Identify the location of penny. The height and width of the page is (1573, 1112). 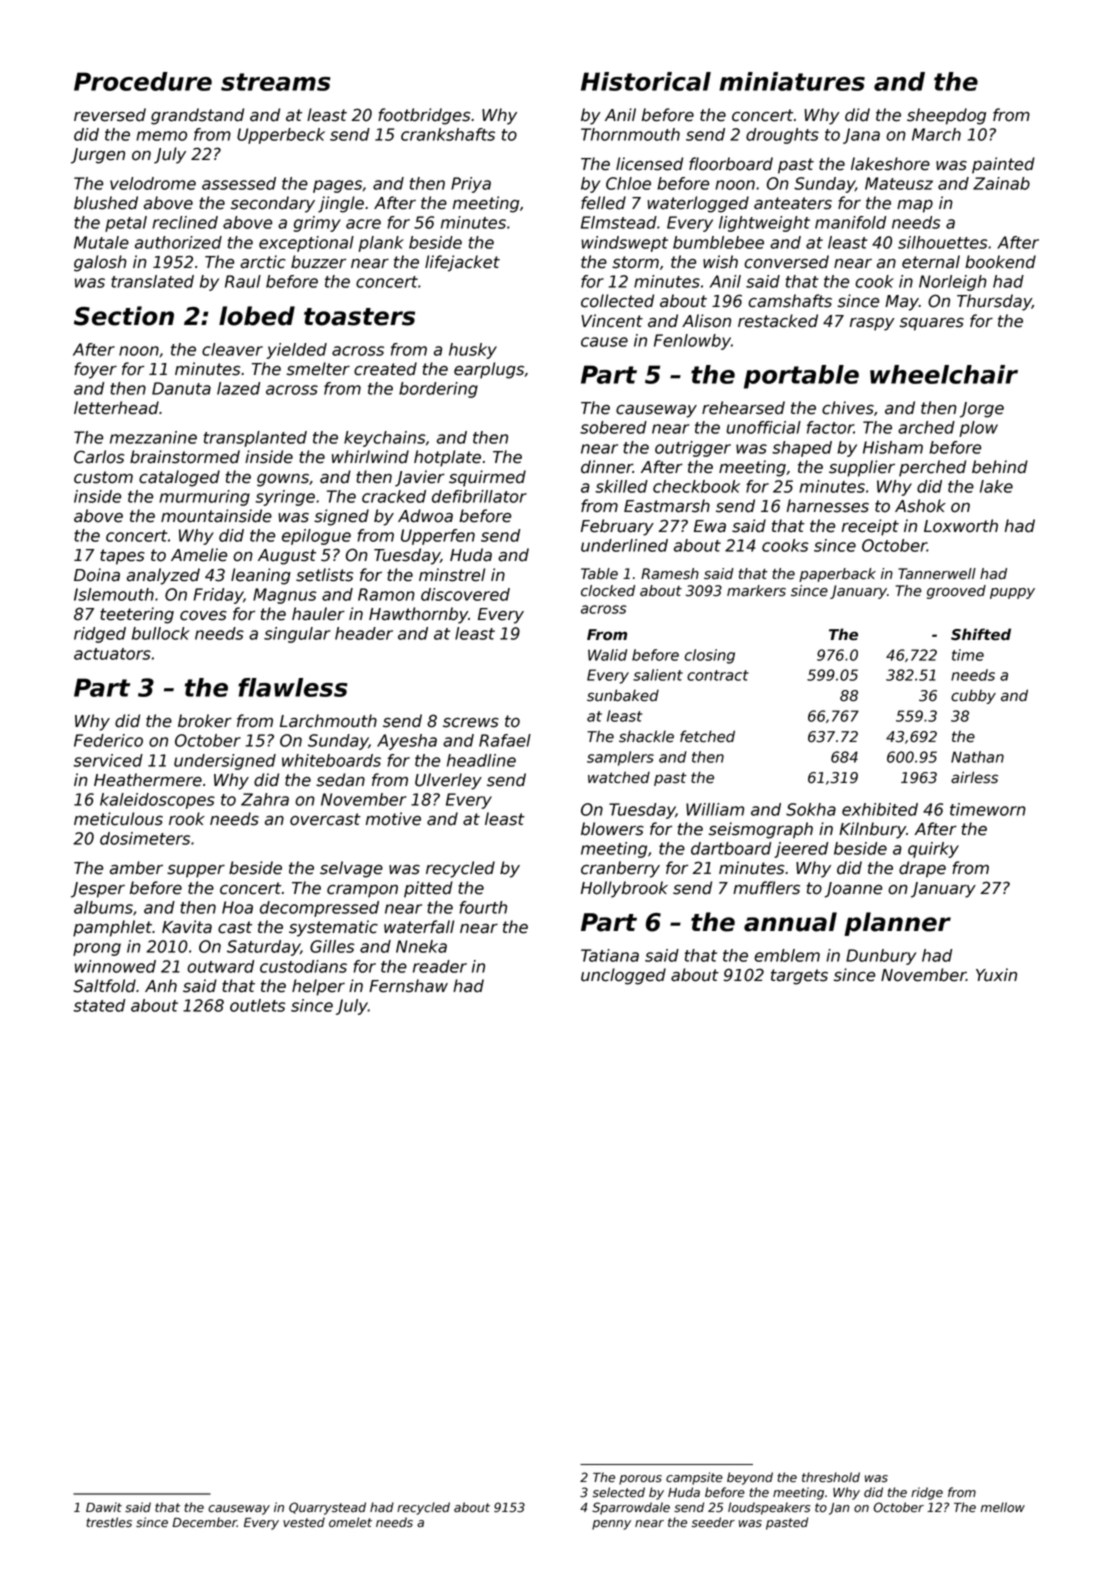
(611, 1525).
